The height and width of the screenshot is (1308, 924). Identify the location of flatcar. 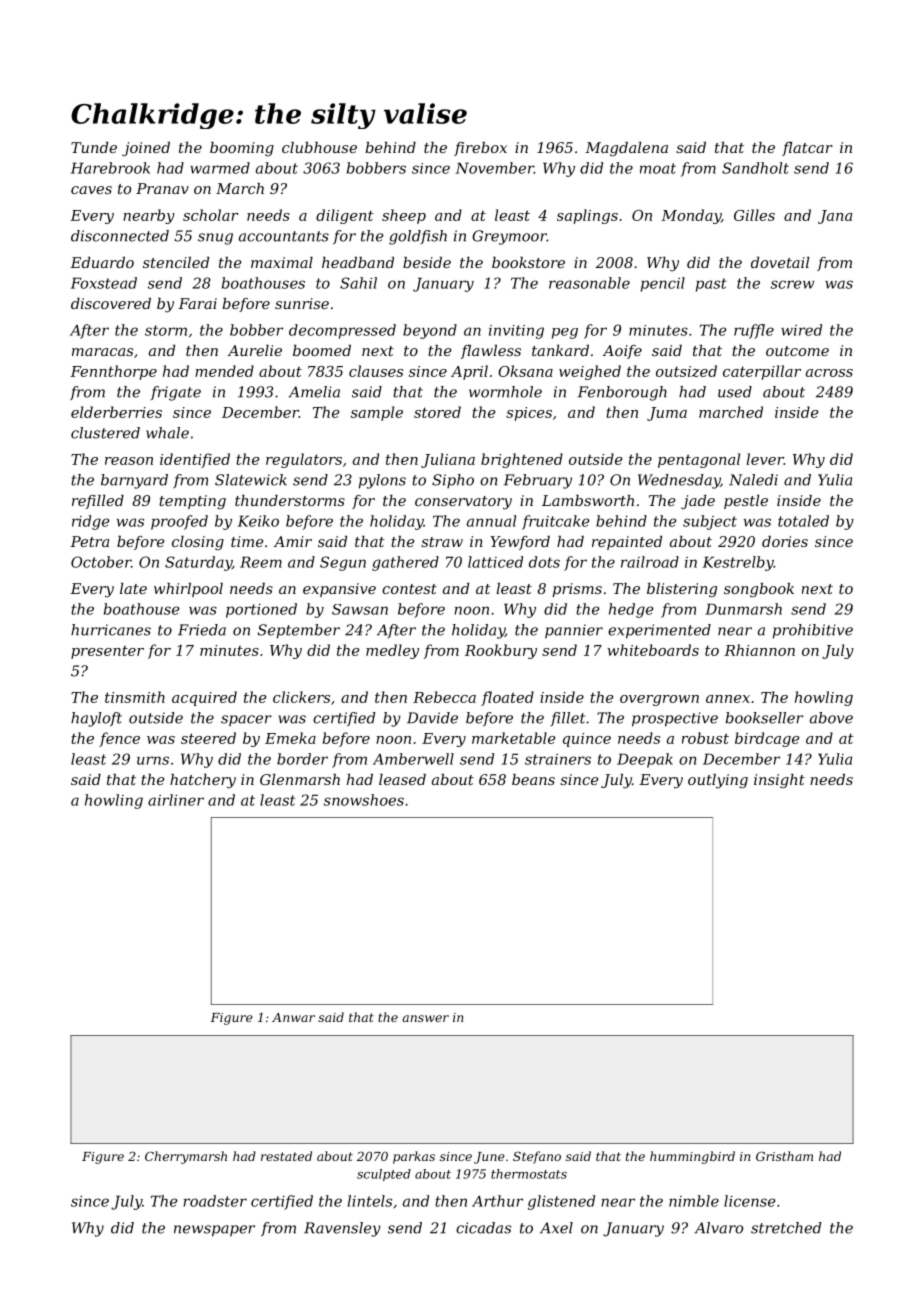
(807, 149).
